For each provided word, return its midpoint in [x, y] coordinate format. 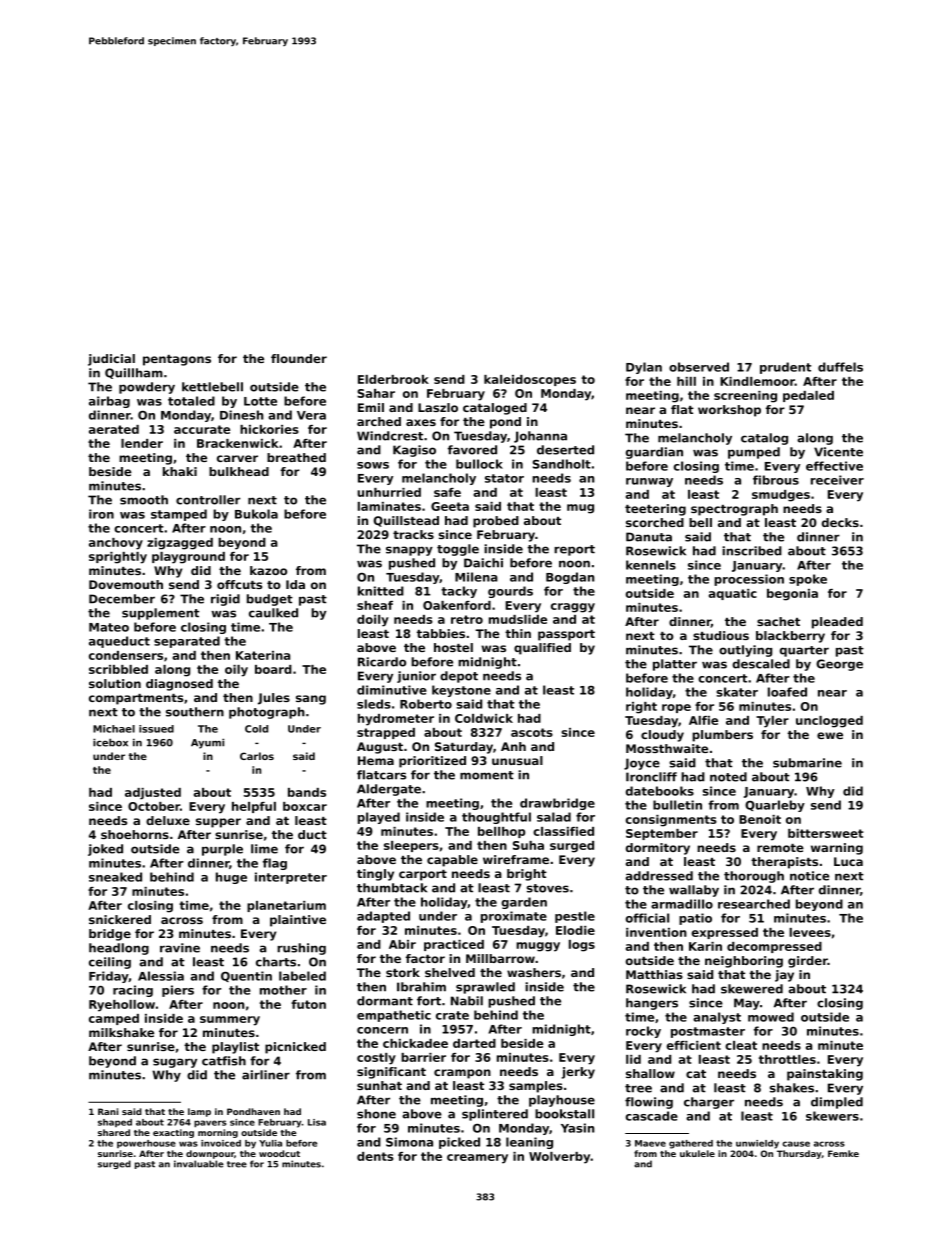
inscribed [752, 551]
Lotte [260, 401]
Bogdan [570, 578]
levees [810, 932]
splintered [495, 1115]
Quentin [246, 976]
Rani [108, 1111]
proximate [514, 917]
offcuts [239, 584]
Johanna [540, 437]
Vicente [838, 452]
